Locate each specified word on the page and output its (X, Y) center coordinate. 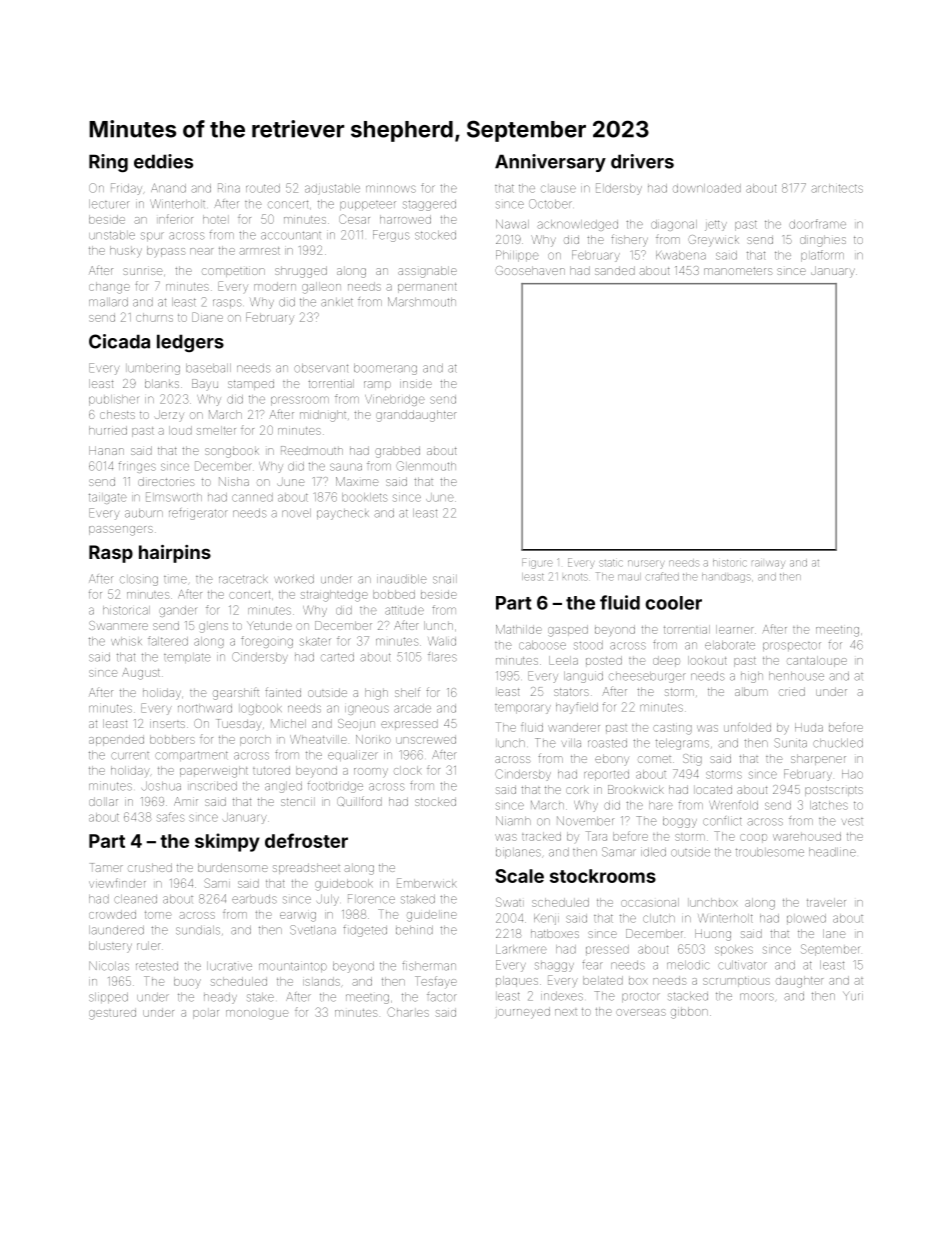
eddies (163, 161)
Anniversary (550, 163)
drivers (642, 161)
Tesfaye (436, 982)
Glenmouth (426, 466)
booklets (364, 497)
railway (768, 564)
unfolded (747, 727)
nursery (646, 564)
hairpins (175, 554)
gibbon (689, 1013)
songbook (232, 452)
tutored (271, 770)
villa (571, 743)
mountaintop (293, 966)
